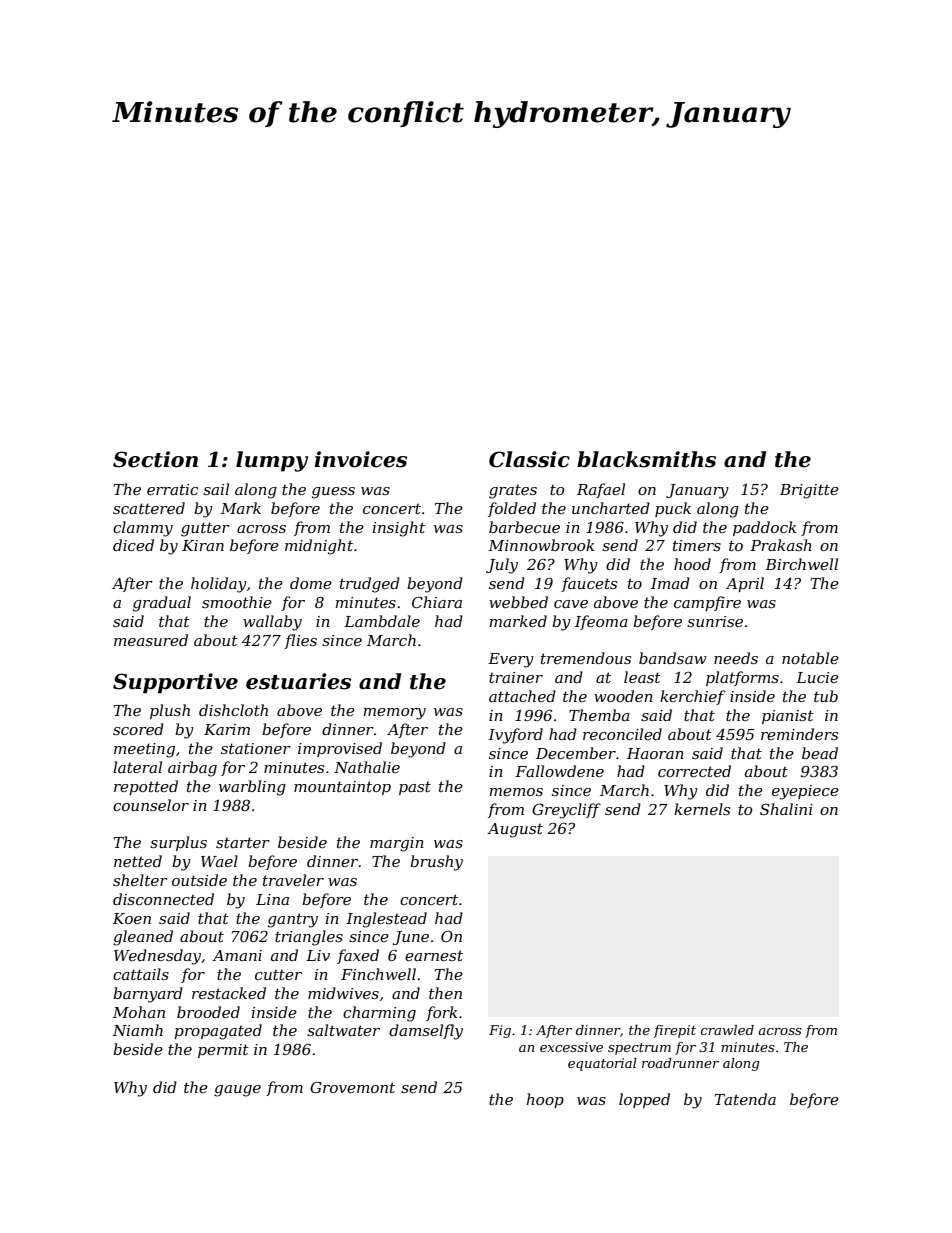  What do you see at coordinates (529, 459) in the screenshot?
I see `Classic` at bounding box center [529, 459].
